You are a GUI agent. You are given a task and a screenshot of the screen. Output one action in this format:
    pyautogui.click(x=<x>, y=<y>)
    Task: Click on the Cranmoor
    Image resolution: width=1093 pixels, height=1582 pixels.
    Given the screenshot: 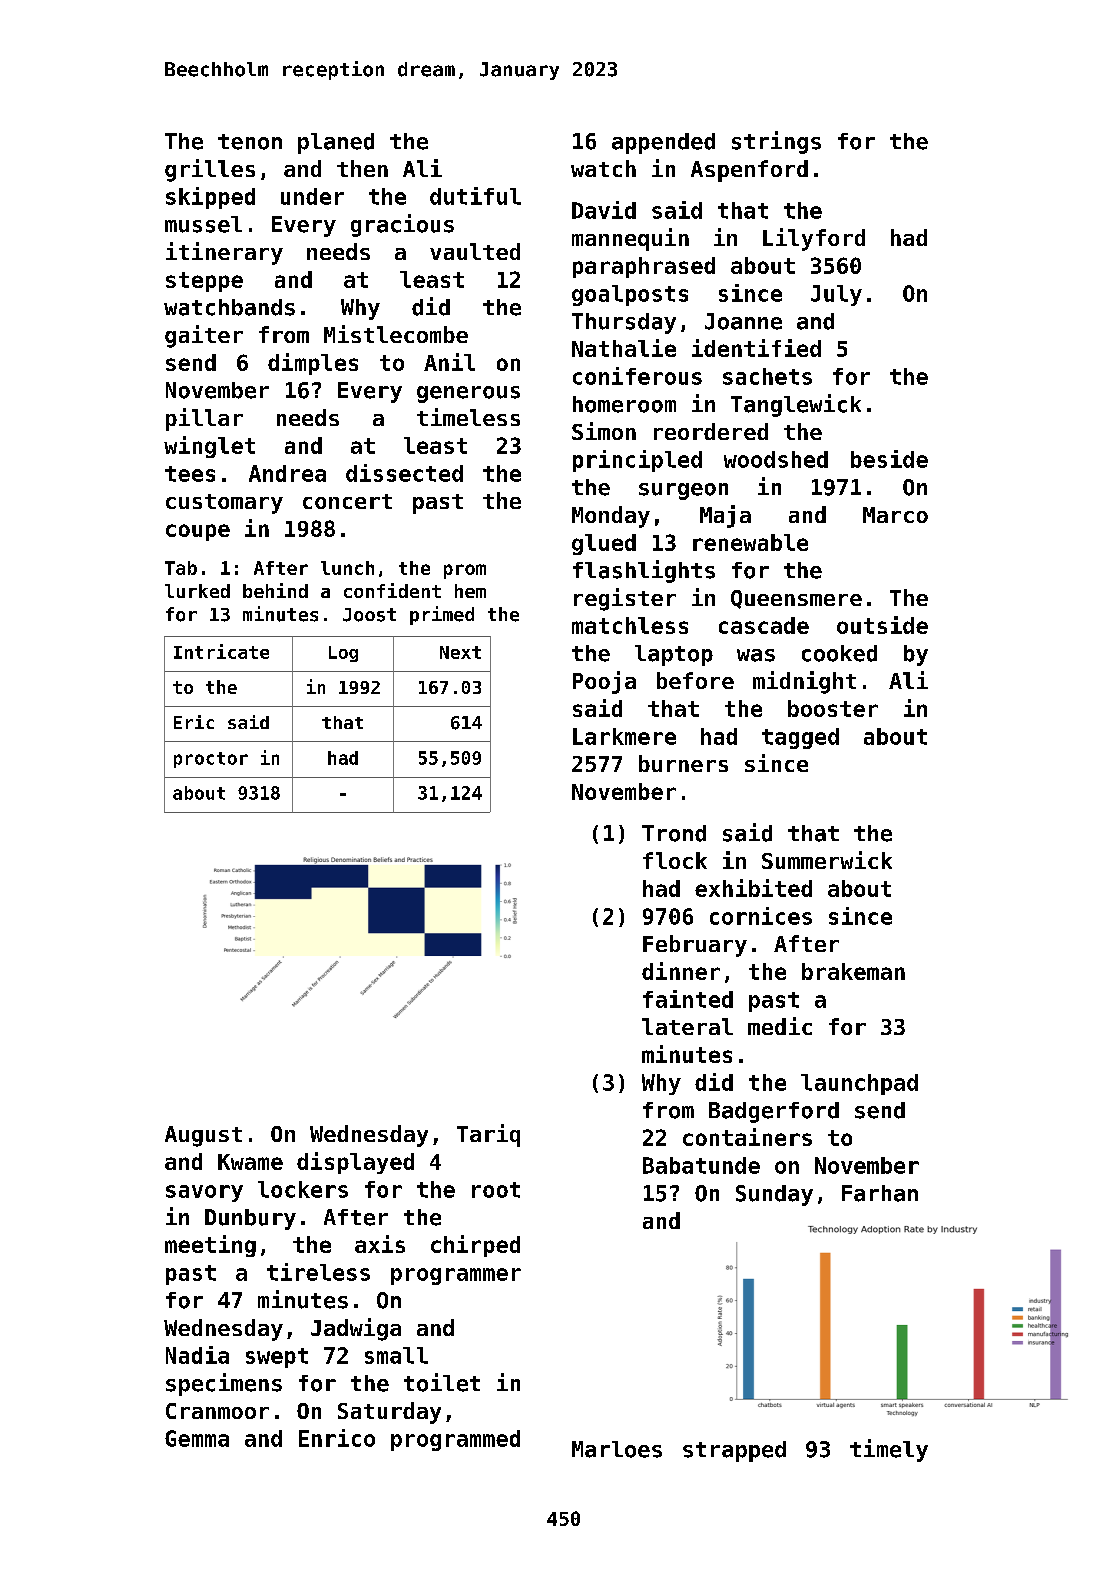 What is the action you would take?
    pyautogui.click(x=217, y=1411)
